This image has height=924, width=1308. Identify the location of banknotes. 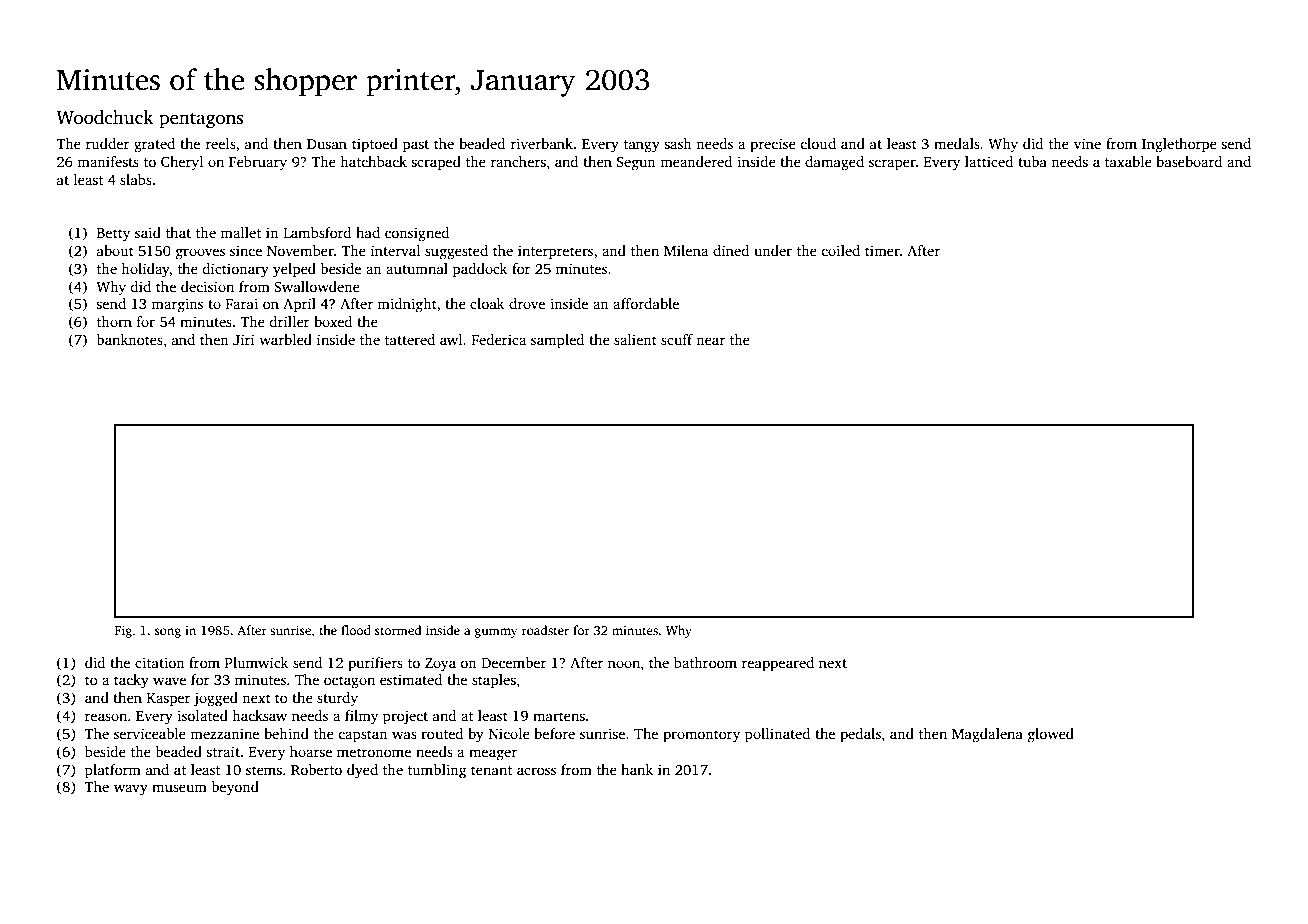
(129, 339).
